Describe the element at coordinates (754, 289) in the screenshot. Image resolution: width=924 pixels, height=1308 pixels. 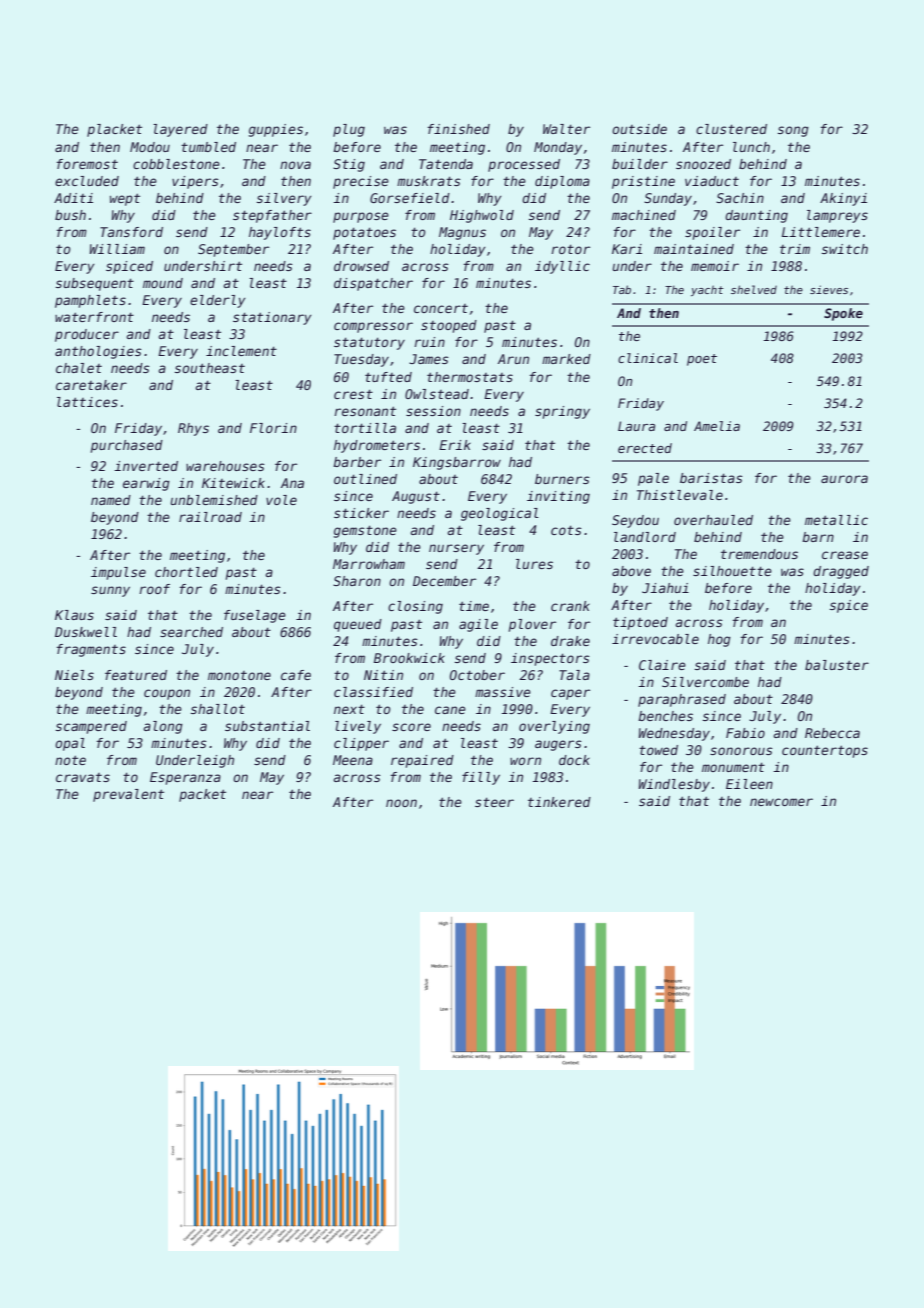
I see `shelved` at that location.
